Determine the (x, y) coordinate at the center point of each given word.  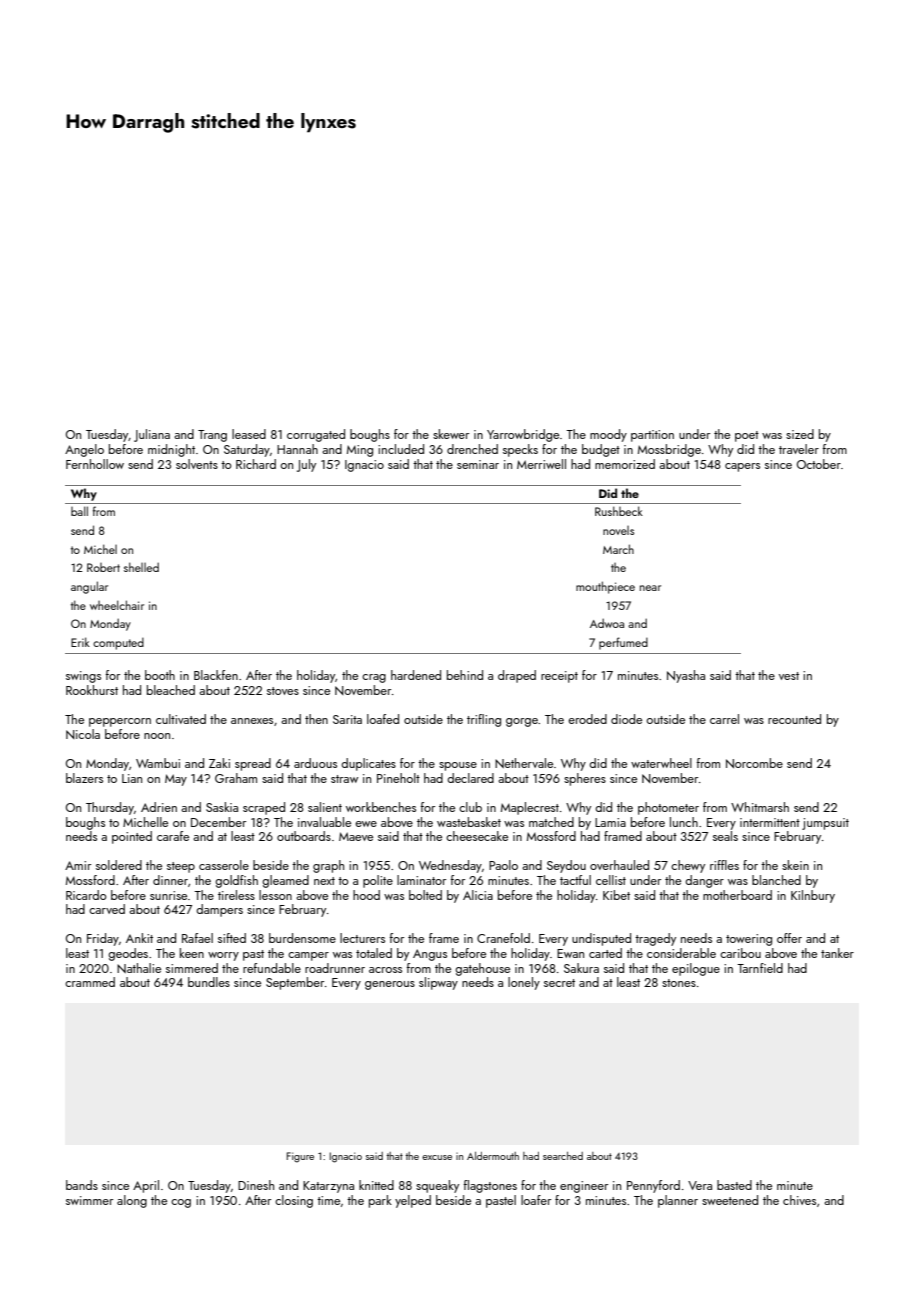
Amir (78, 865)
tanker (837, 953)
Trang (212, 436)
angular (89, 587)
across (385, 970)
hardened (416, 675)
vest (789, 676)
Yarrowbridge (523, 435)
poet (747, 436)
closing (294, 1201)
